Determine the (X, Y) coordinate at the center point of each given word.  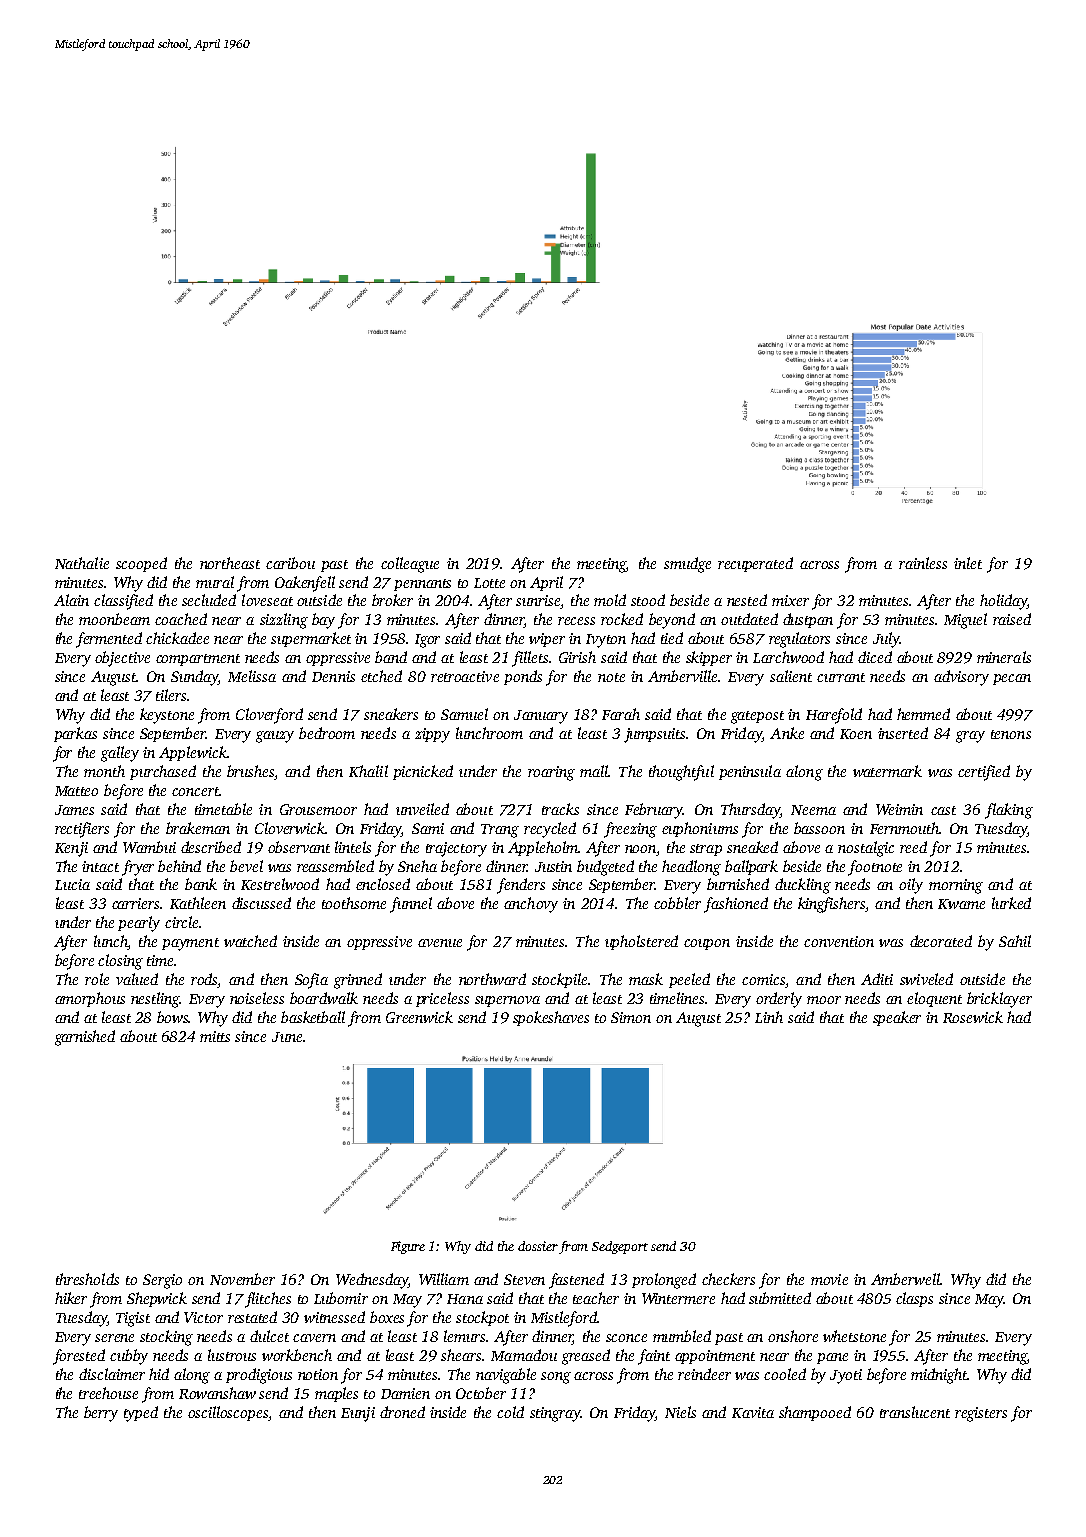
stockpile (559, 980)
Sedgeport (620, 1247)
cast (943, 810)
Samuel (464, 714)
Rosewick (973, 1017)
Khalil (368, 771)
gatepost (757, 717)
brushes (251, 772)
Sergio (162, 1281)
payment (190, 944)
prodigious (259, 1376)
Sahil (1015, 941)
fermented (109, 640)
